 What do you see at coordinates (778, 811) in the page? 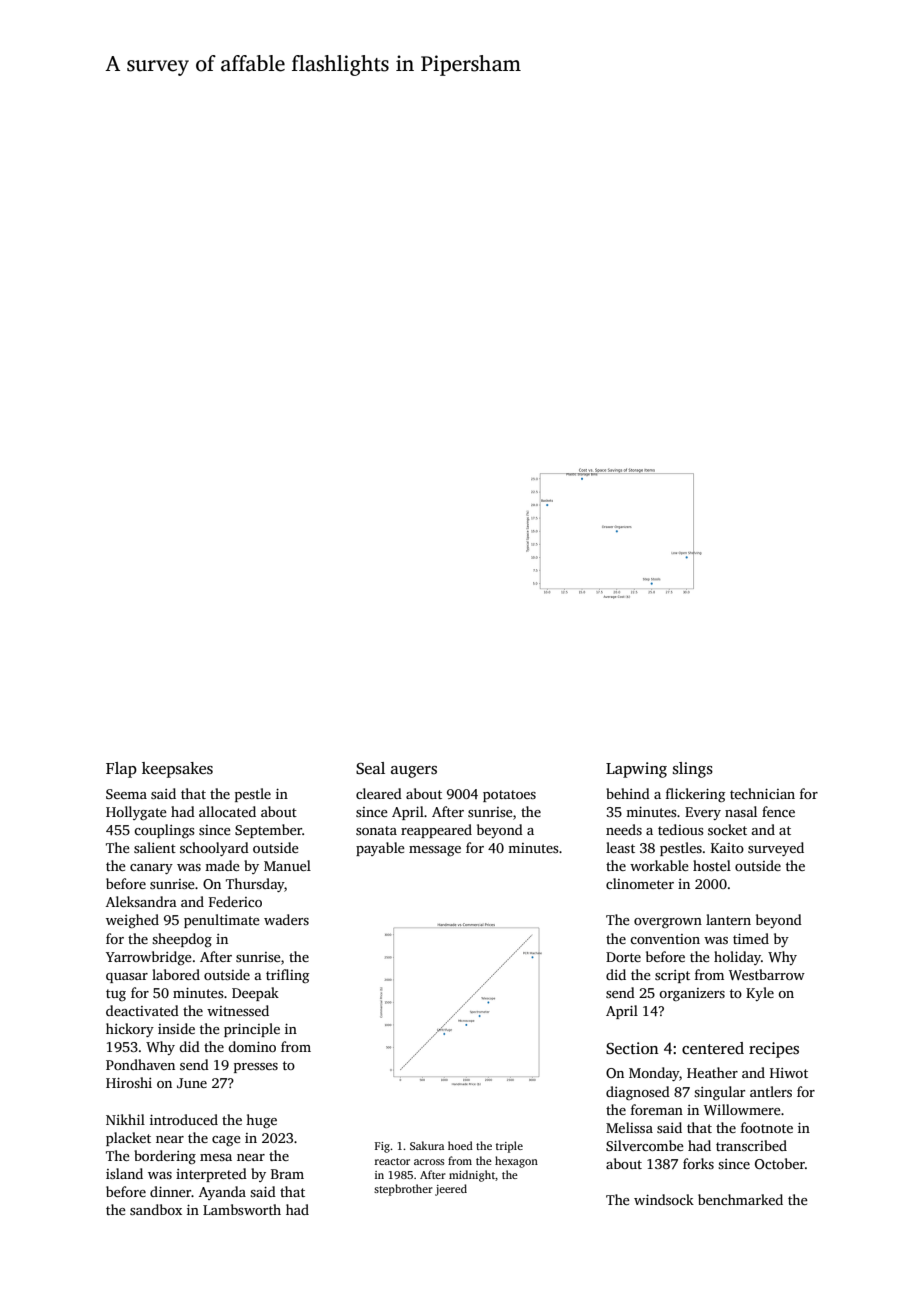
I see `fence` at bounding box center [778, 811].
